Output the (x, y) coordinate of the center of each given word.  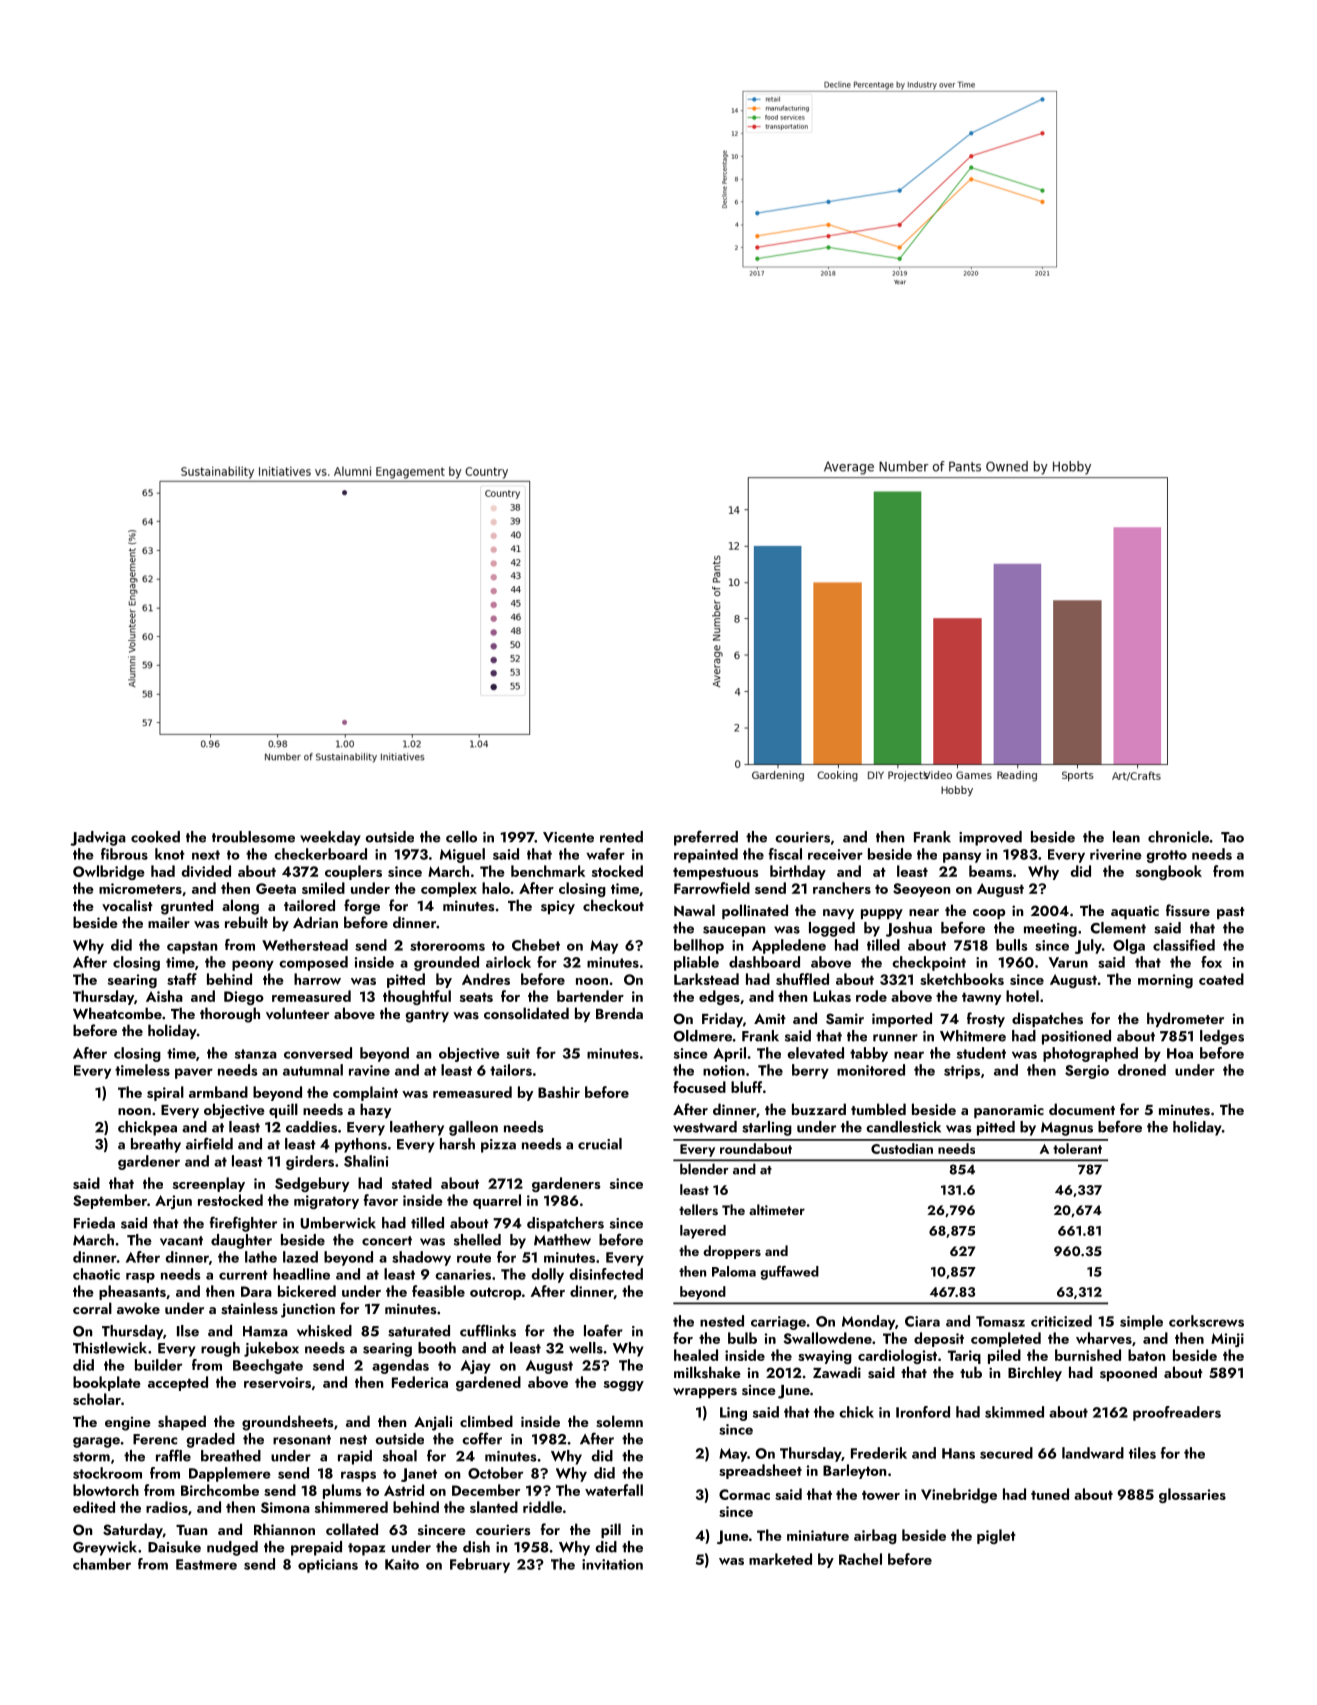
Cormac (744, 1494)
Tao (1232, 837)
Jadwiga (98, 838)
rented (621, 837)
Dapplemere (230, 1474)
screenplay (209, 1184)
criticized (1061, 1321)
